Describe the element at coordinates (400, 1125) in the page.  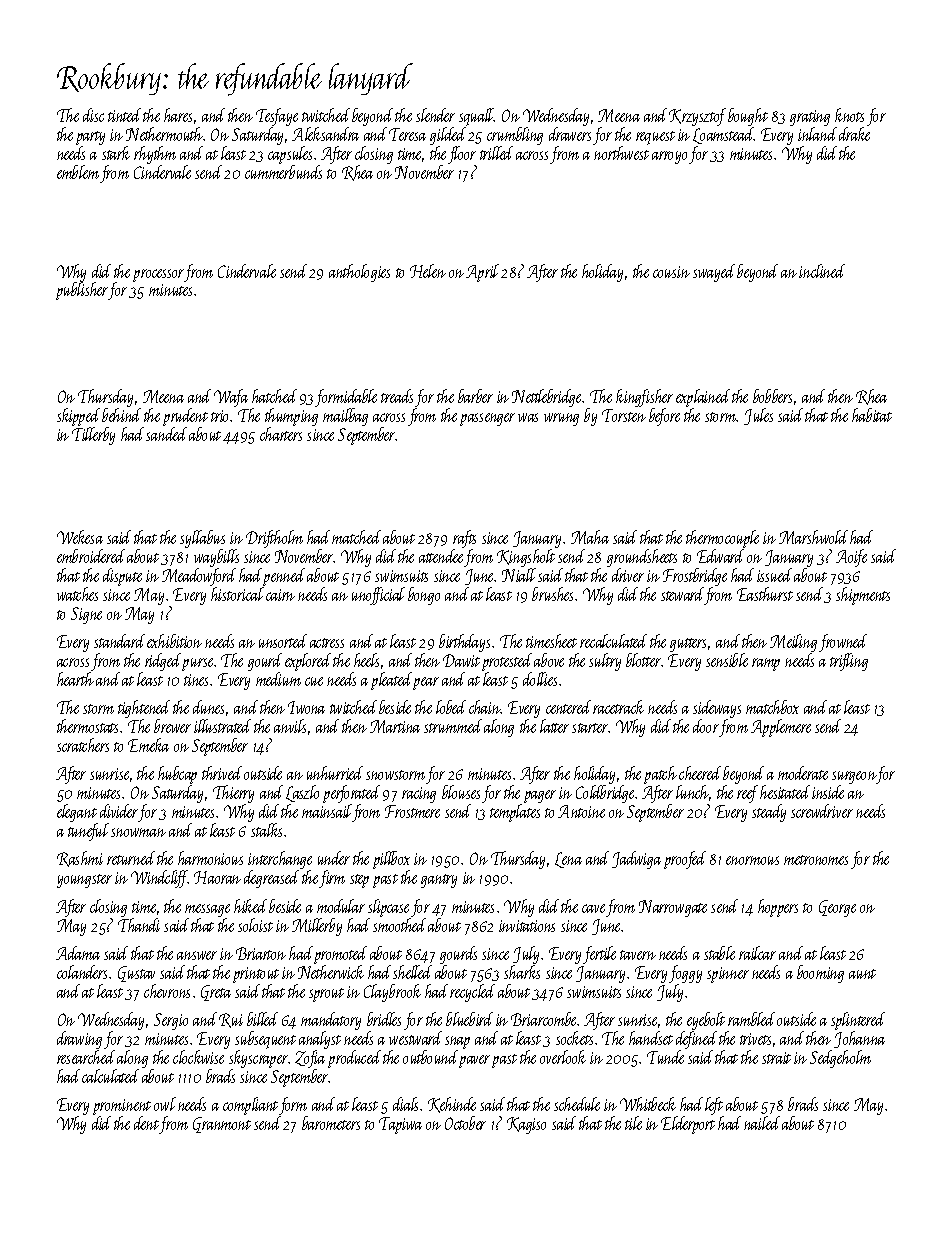
I see `Tapiwa` at that location.
